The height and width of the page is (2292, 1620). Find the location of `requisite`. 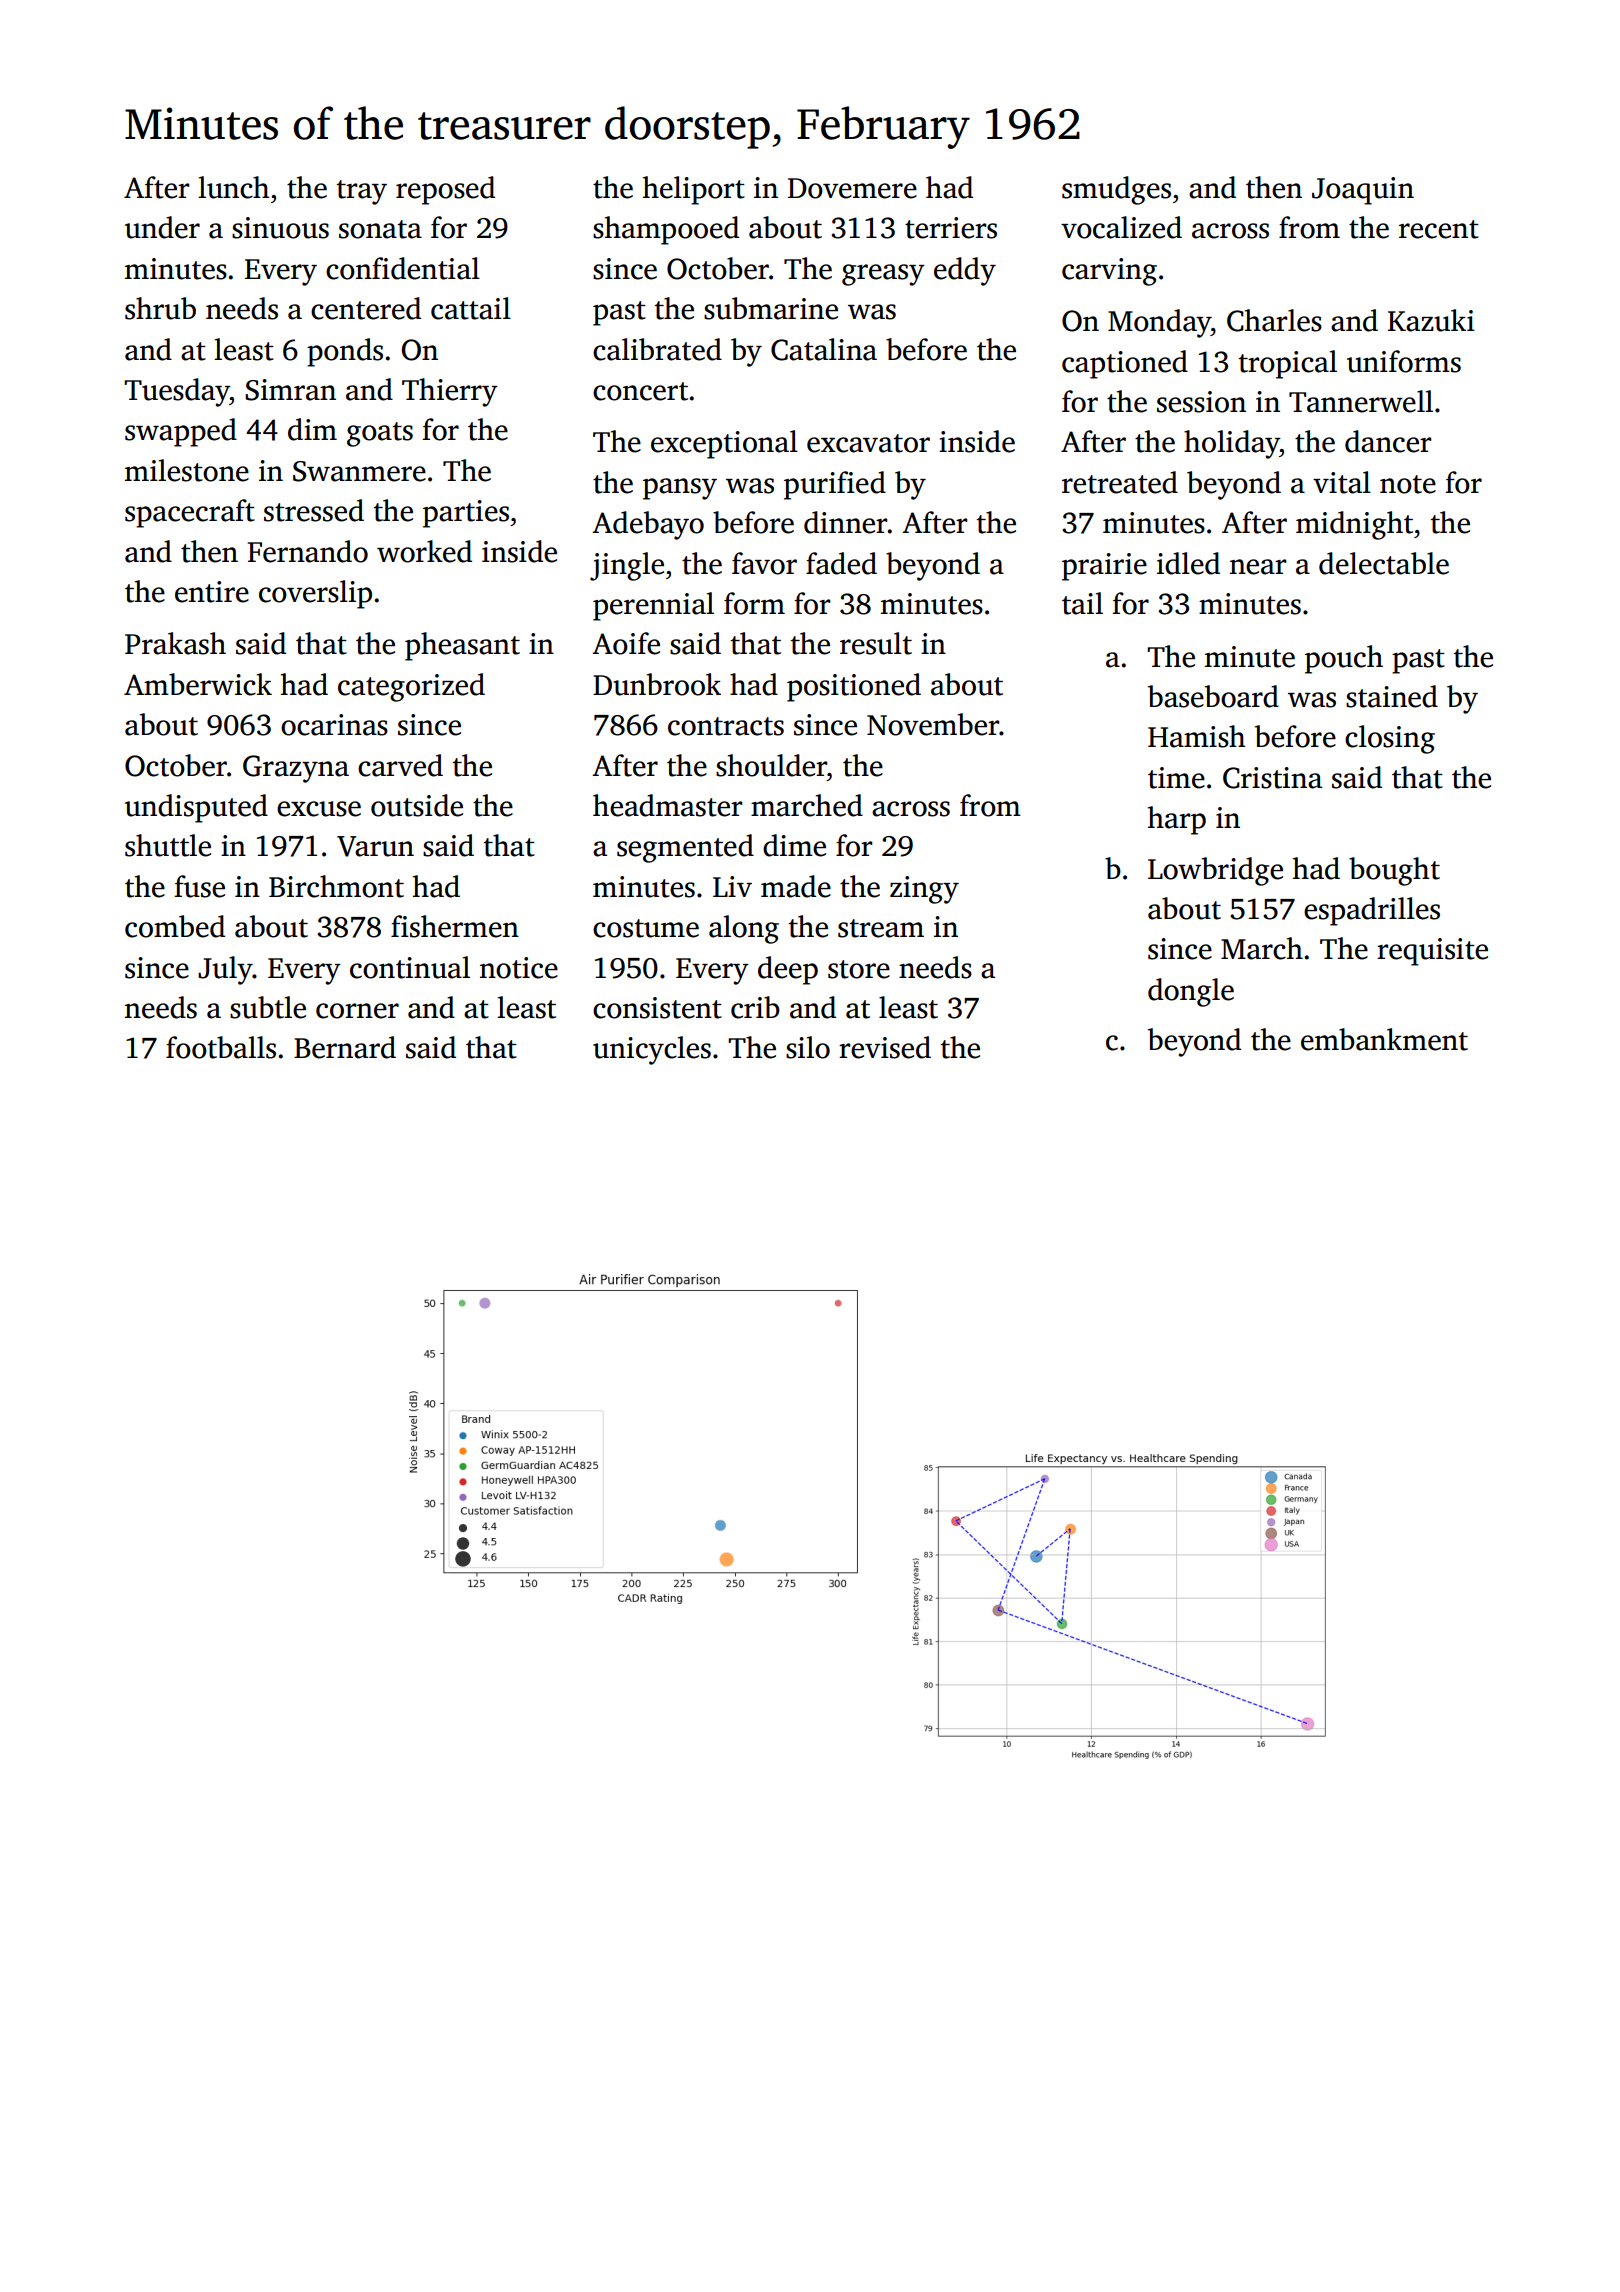

requisite is located at coordinates (1432, 952).
